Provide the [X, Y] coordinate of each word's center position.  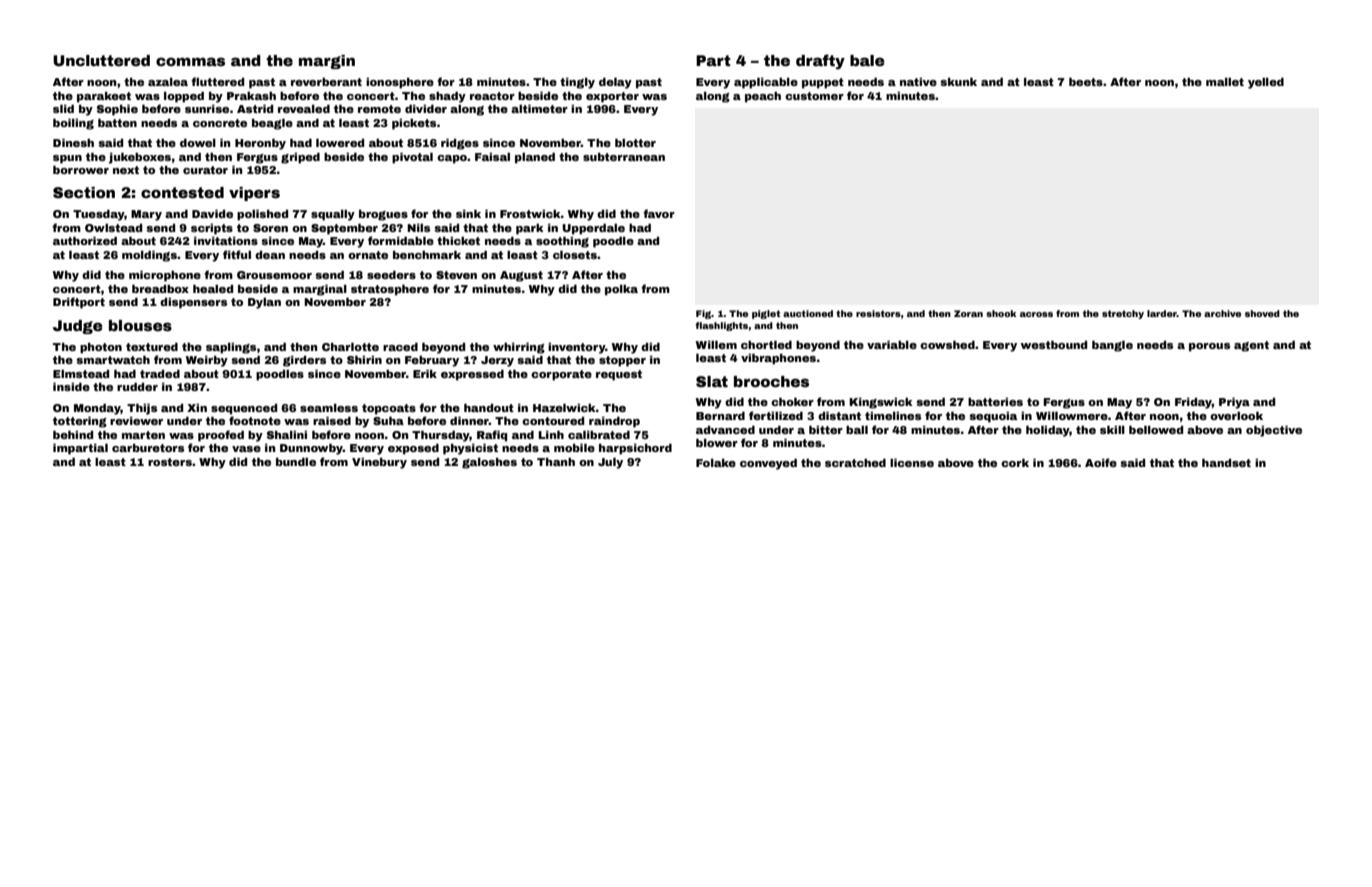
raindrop [614, 422]
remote [379, 109]
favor [659, 213]
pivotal [412, 158]
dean [270, 255]
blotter [635, 143]
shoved [1262, 313]
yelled [1266, 83]
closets [575, 255]
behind [73, 435]
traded [160, 374]
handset [1226, 463]
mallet [1225, 82]
